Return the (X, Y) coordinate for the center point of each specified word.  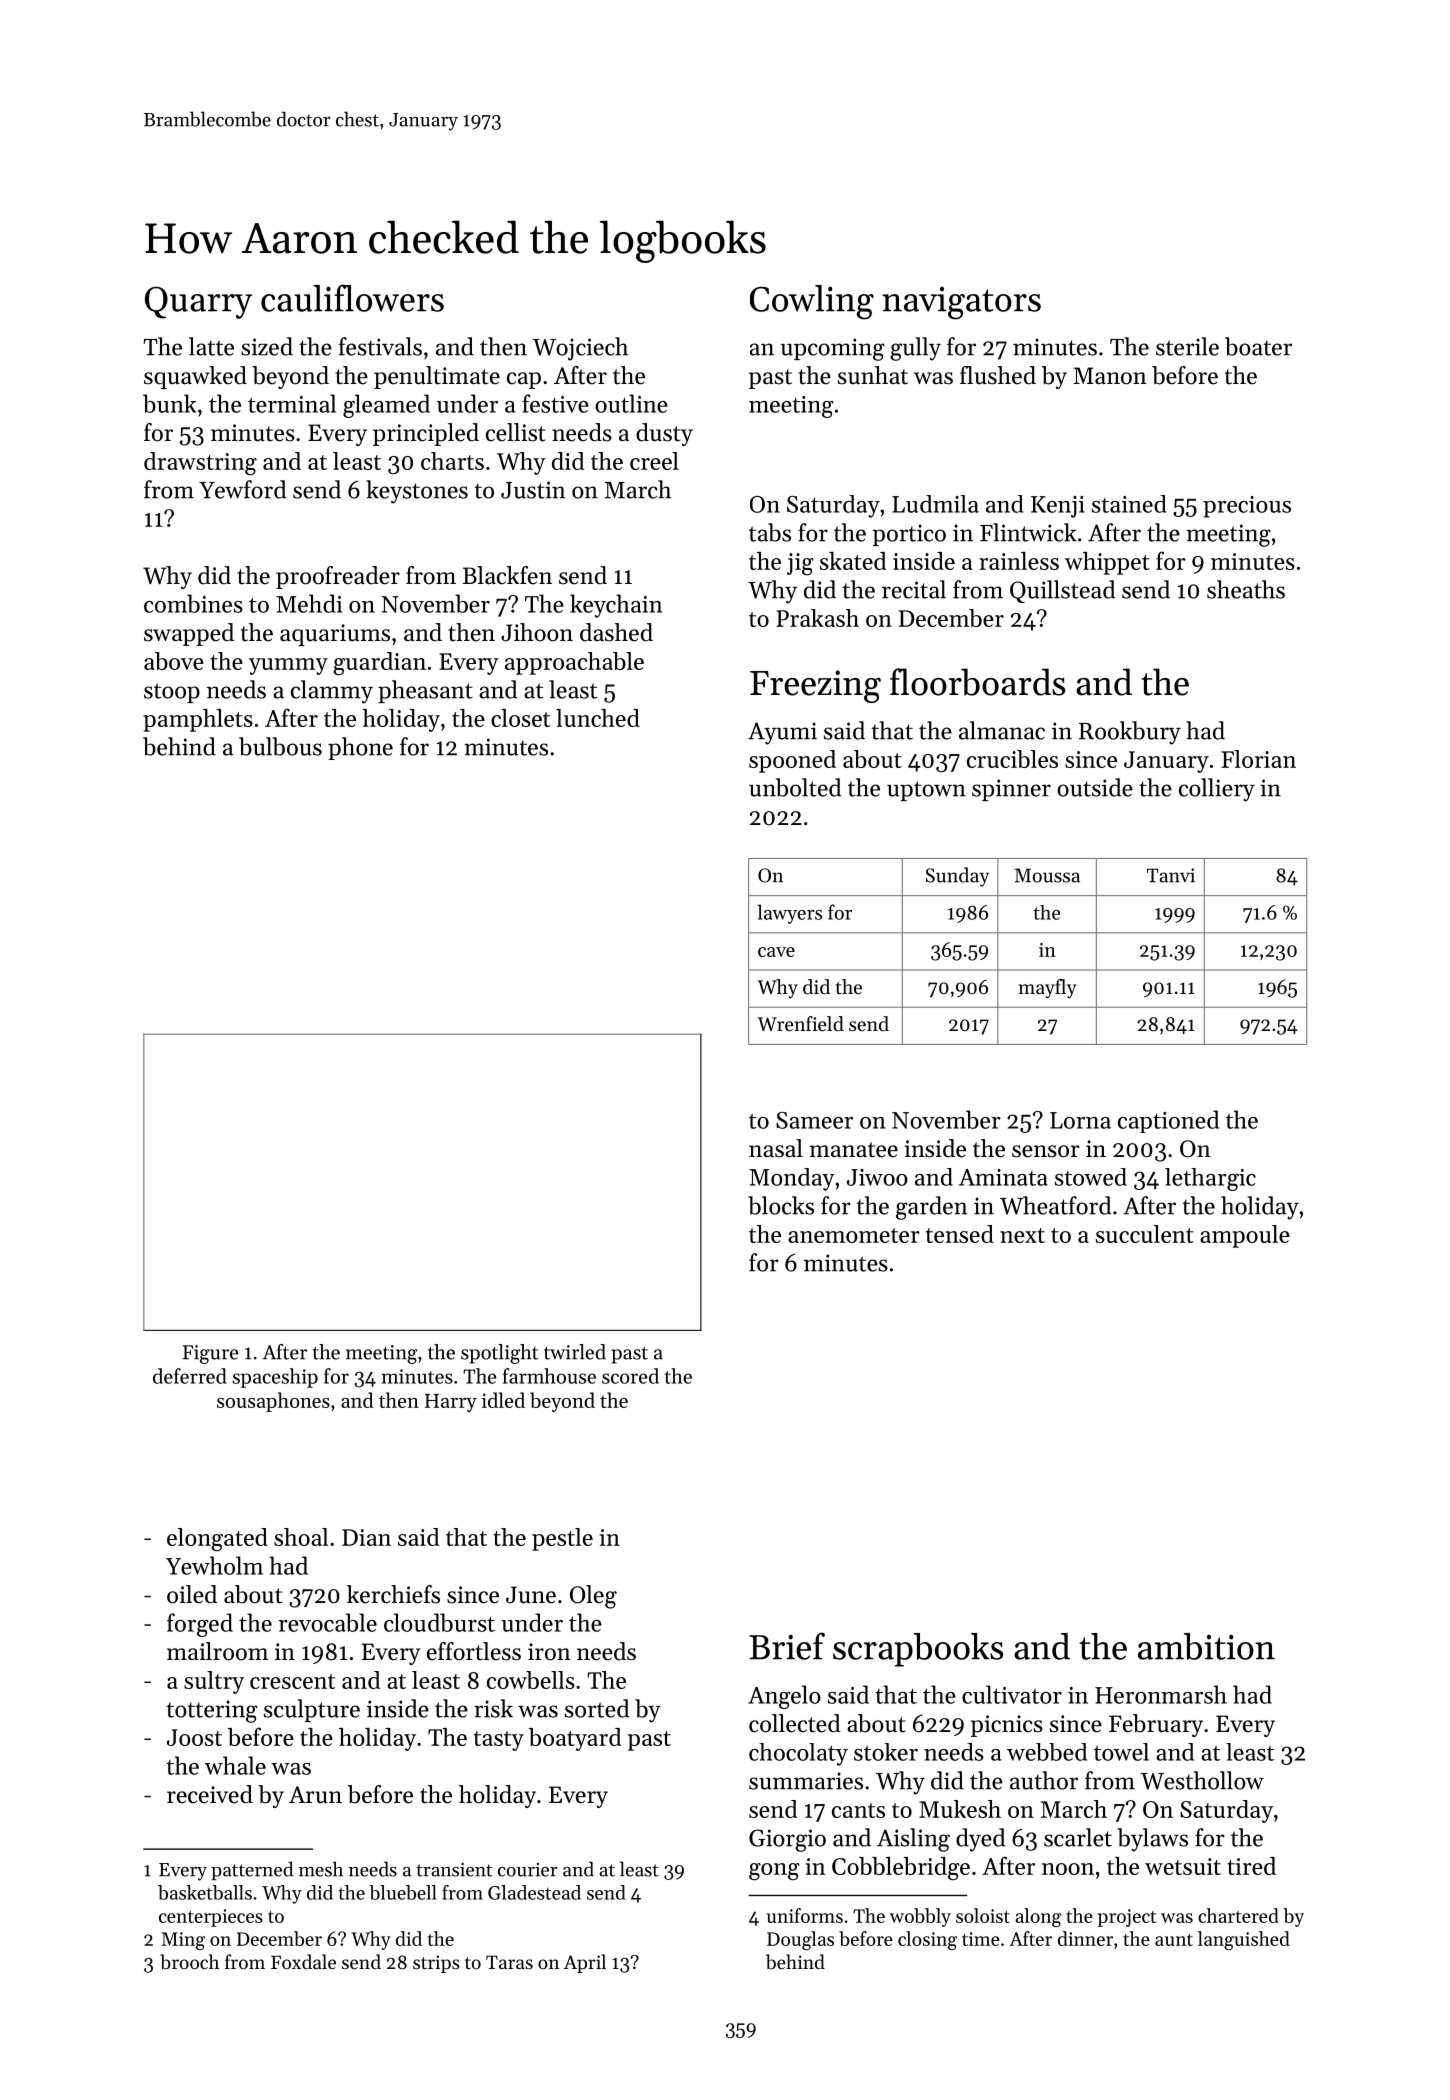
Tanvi (1171, 875)
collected (795, 1723)
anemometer (854, 1235)
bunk (169, 403)
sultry (214, 1682)
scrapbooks (918, 1650)
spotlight (500, 1354)
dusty (664, 434)
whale (235, 1765)
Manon (1110, 376)
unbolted (795, 787)
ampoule (1245, 1236)
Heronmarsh (1161, 1694)
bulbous (280, 746)
